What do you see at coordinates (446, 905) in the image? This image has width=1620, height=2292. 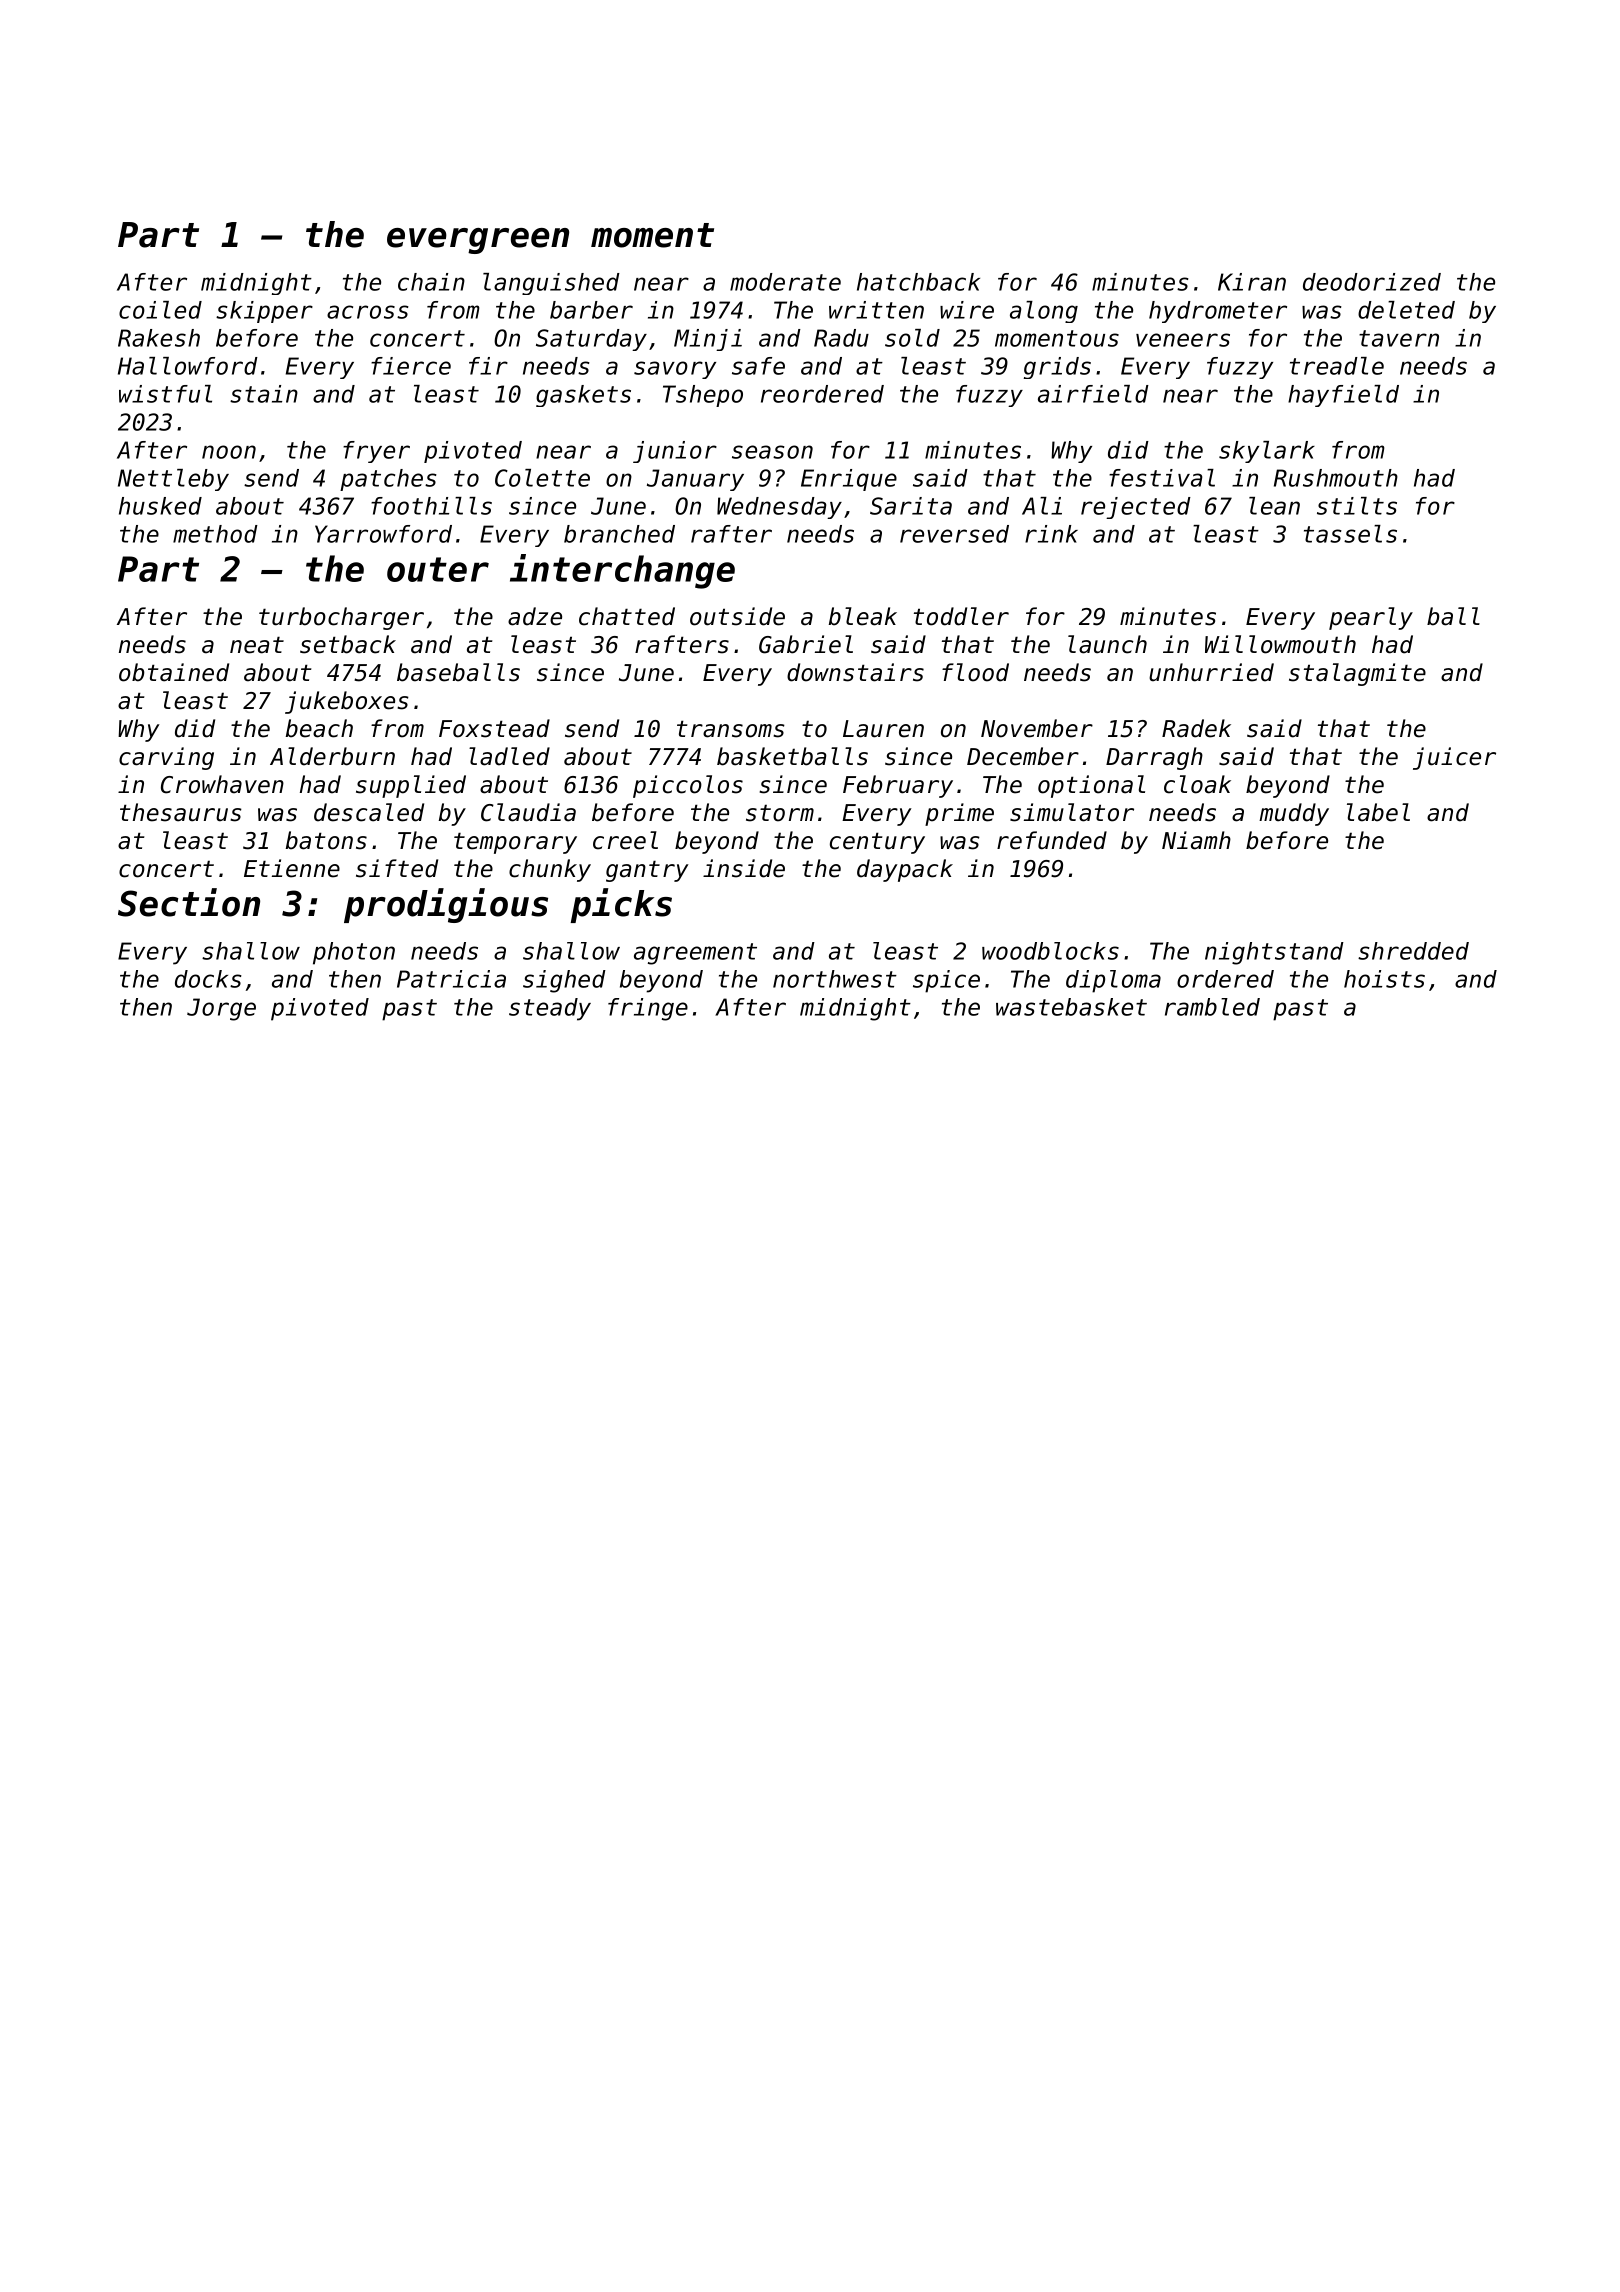 I see `prodigious` at bounding box center [446, 905].
